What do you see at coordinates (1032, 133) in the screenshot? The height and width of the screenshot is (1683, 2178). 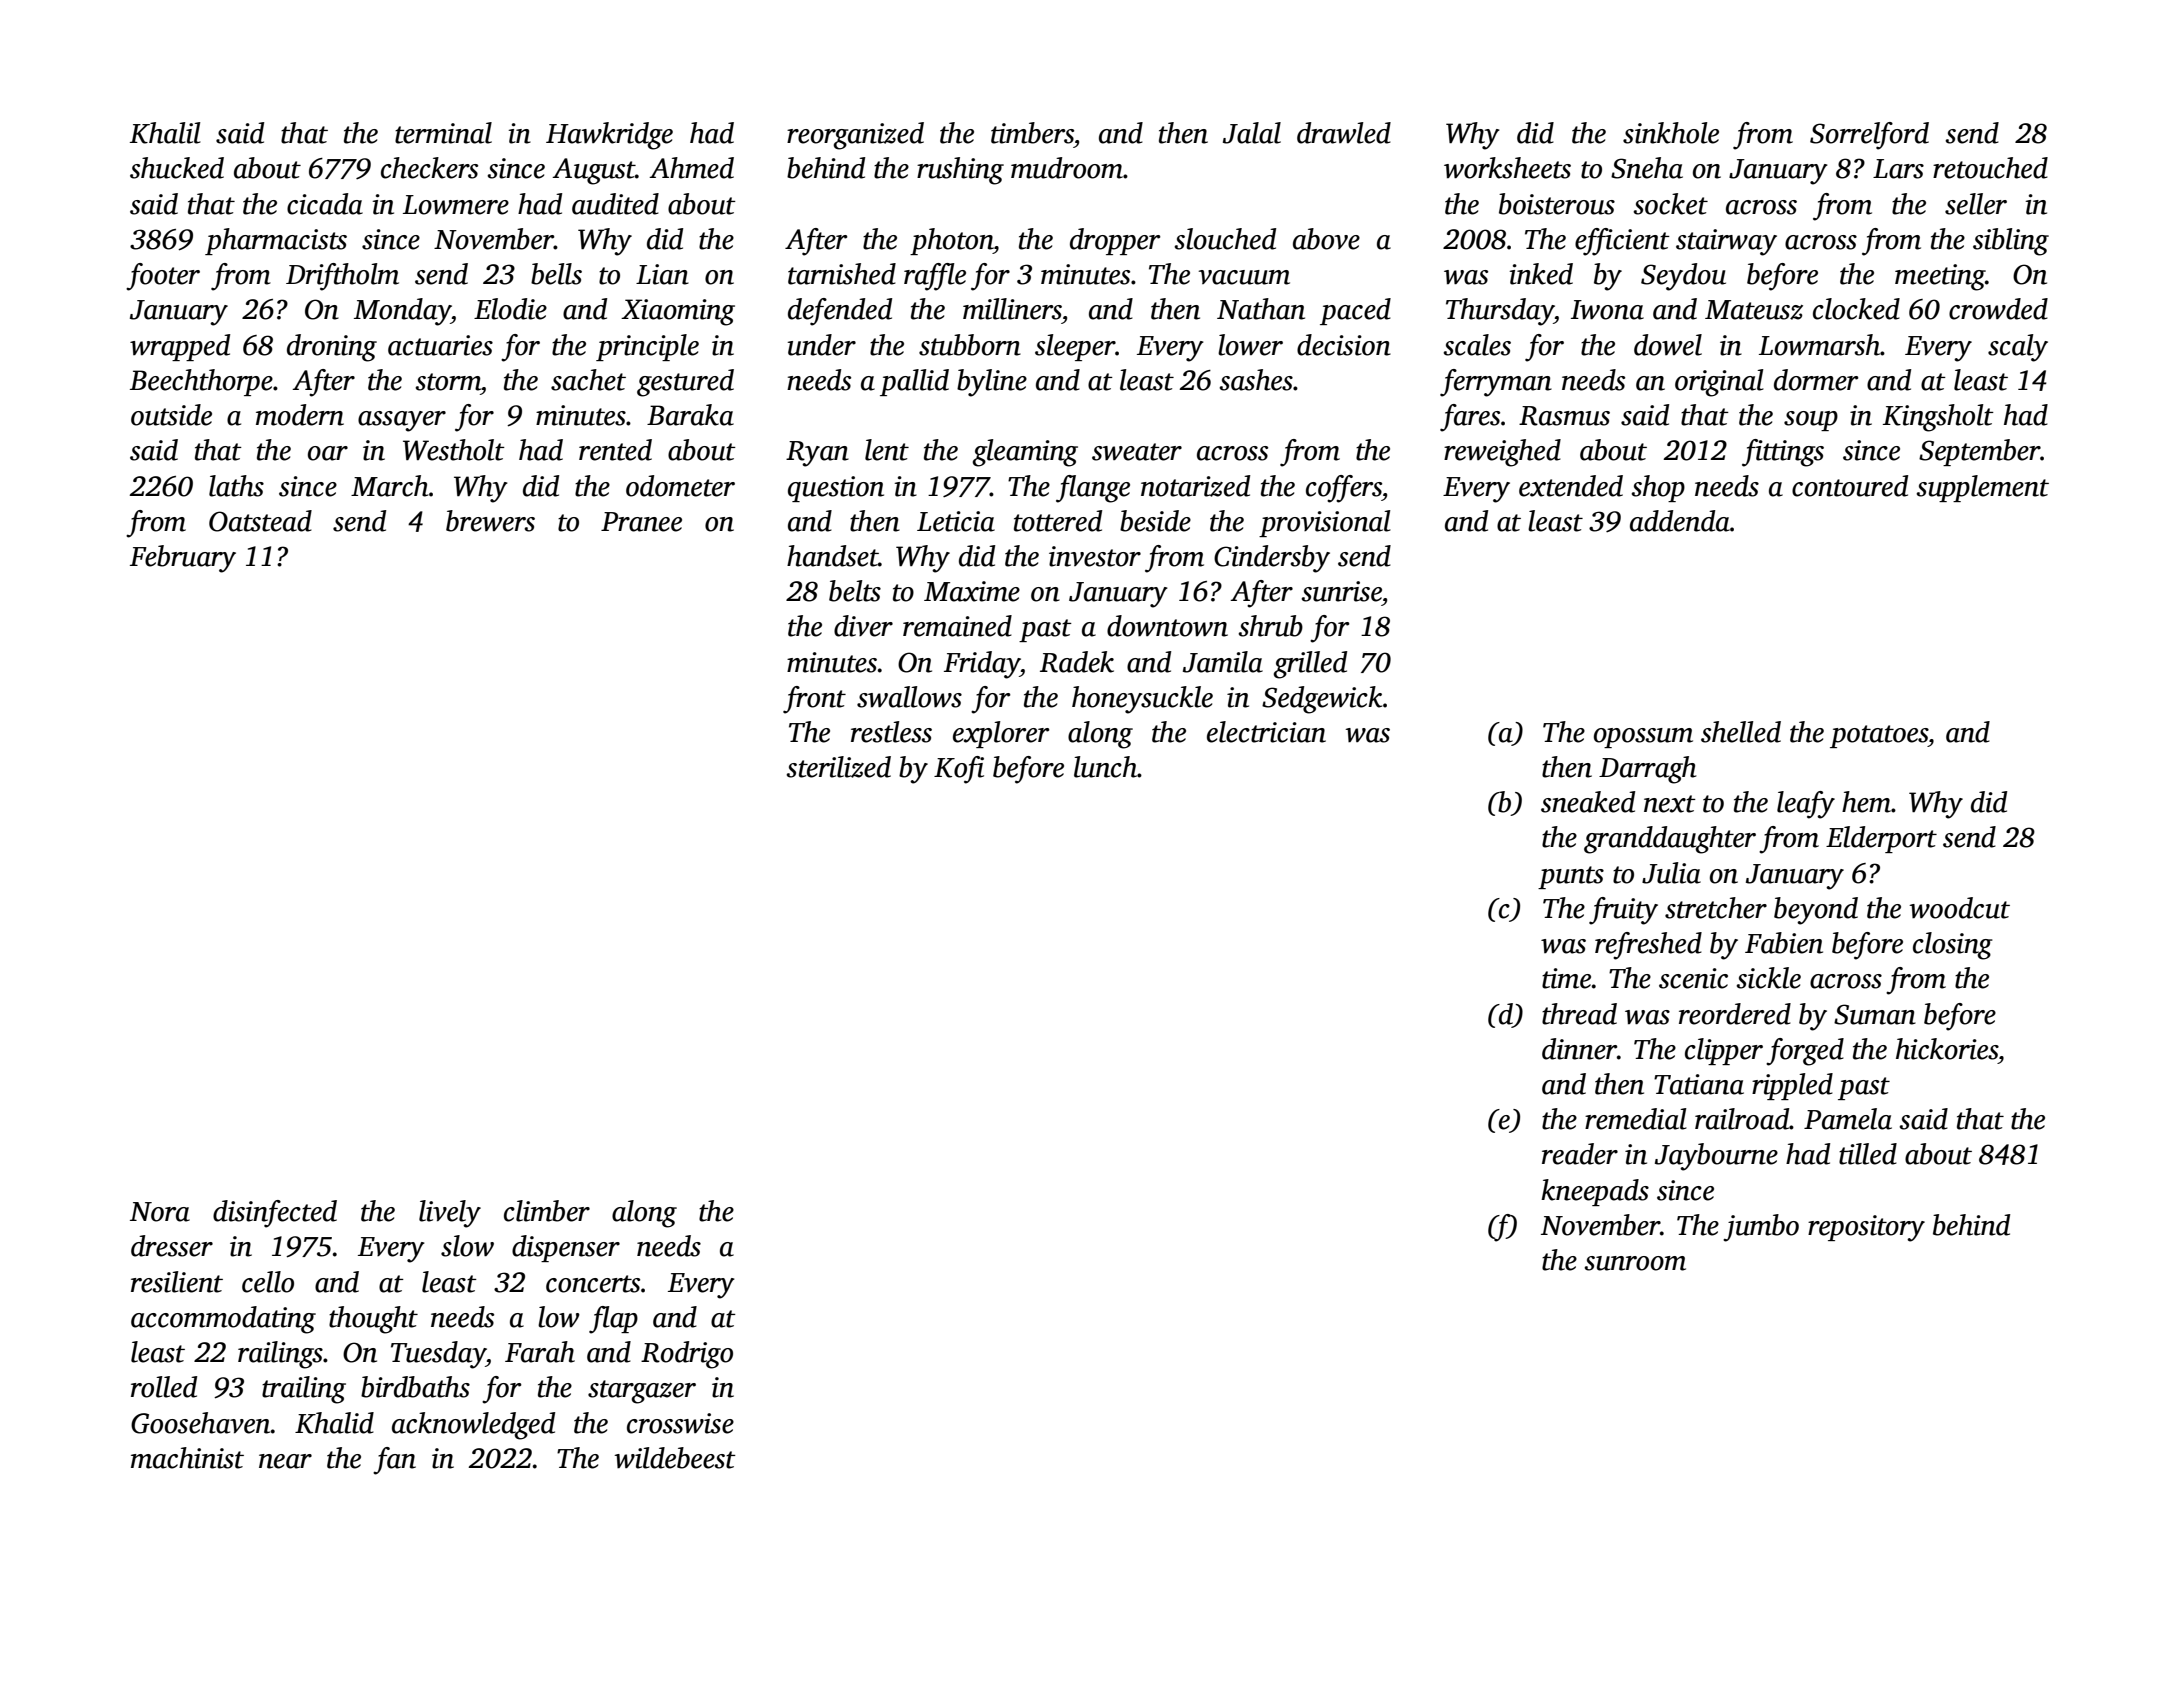 I see `timbers` at bounding box center [1032, 133].
